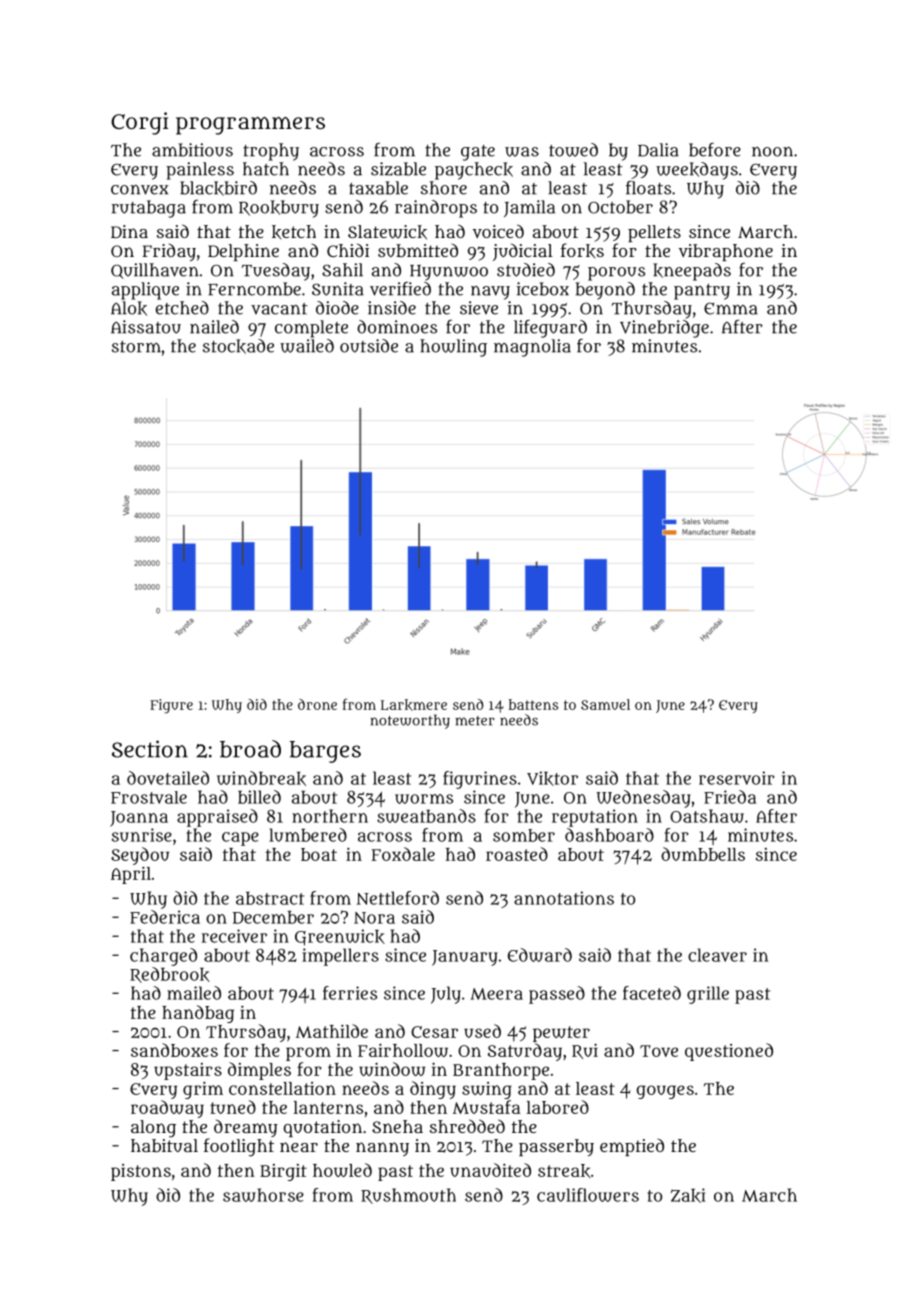  What do you see at coordinates (731, 308) in the screenshot?
I see `Emma` at bounding box center [731, 308].
